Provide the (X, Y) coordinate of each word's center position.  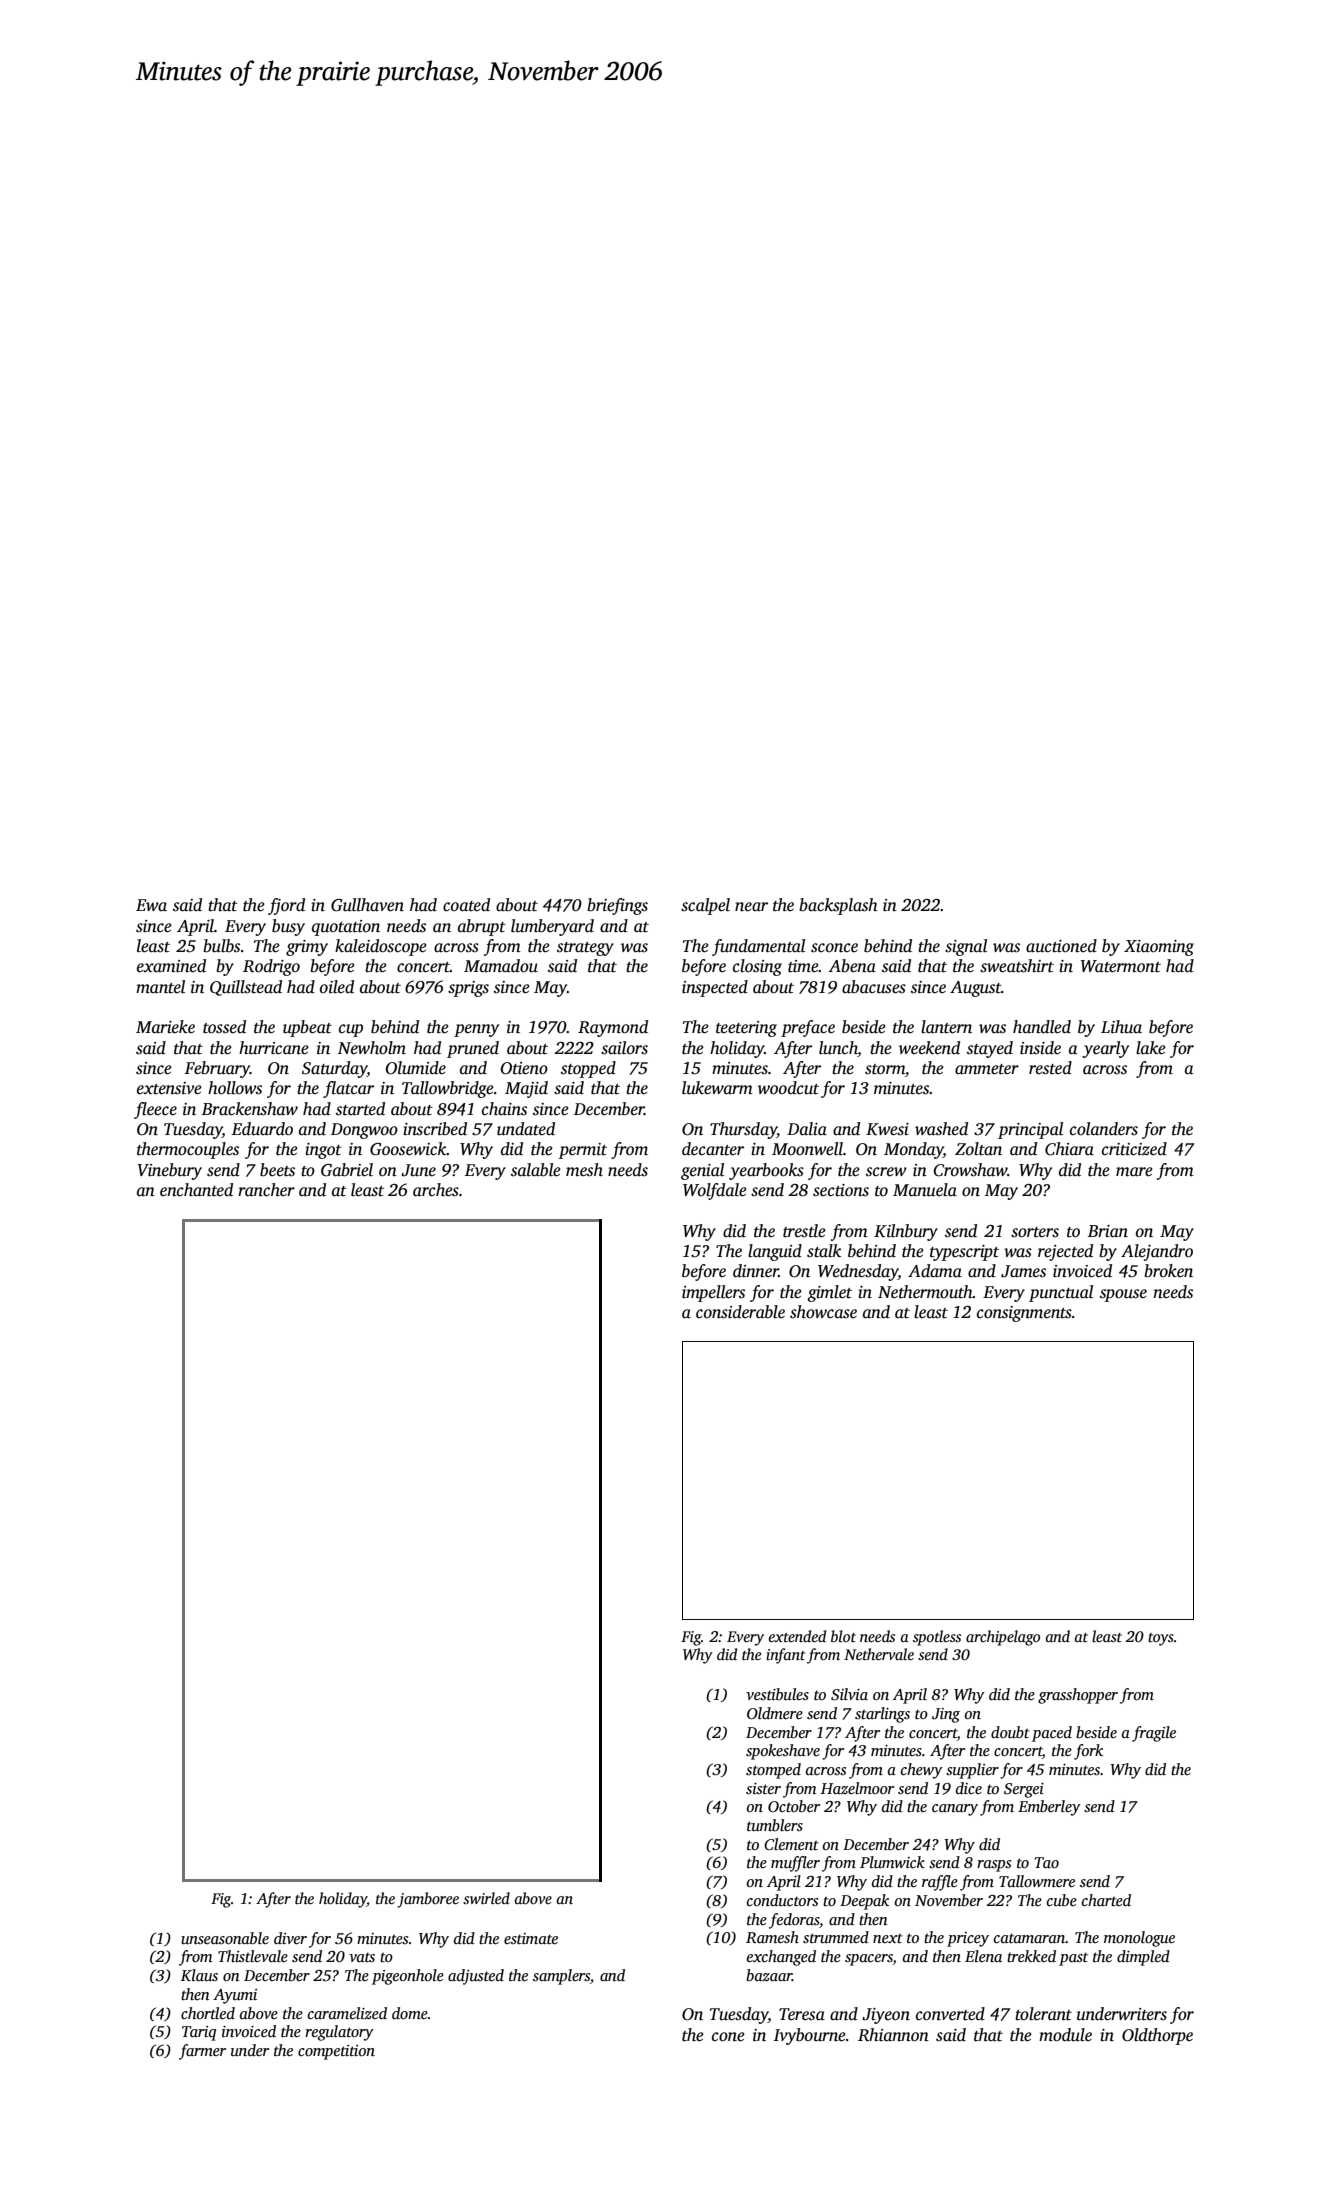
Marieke (165, 1027)
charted (1106, 1900)
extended (797, 1636)
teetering (746, 1029)
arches (436, 1190)
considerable (740, 1312)
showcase (823, 1312)
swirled (486, 1898)
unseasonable (225, 1938)
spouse (1123, 1295)
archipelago (1003, 1638)
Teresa (802, 2014)
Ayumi (235, 1996)
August (975, 989)
